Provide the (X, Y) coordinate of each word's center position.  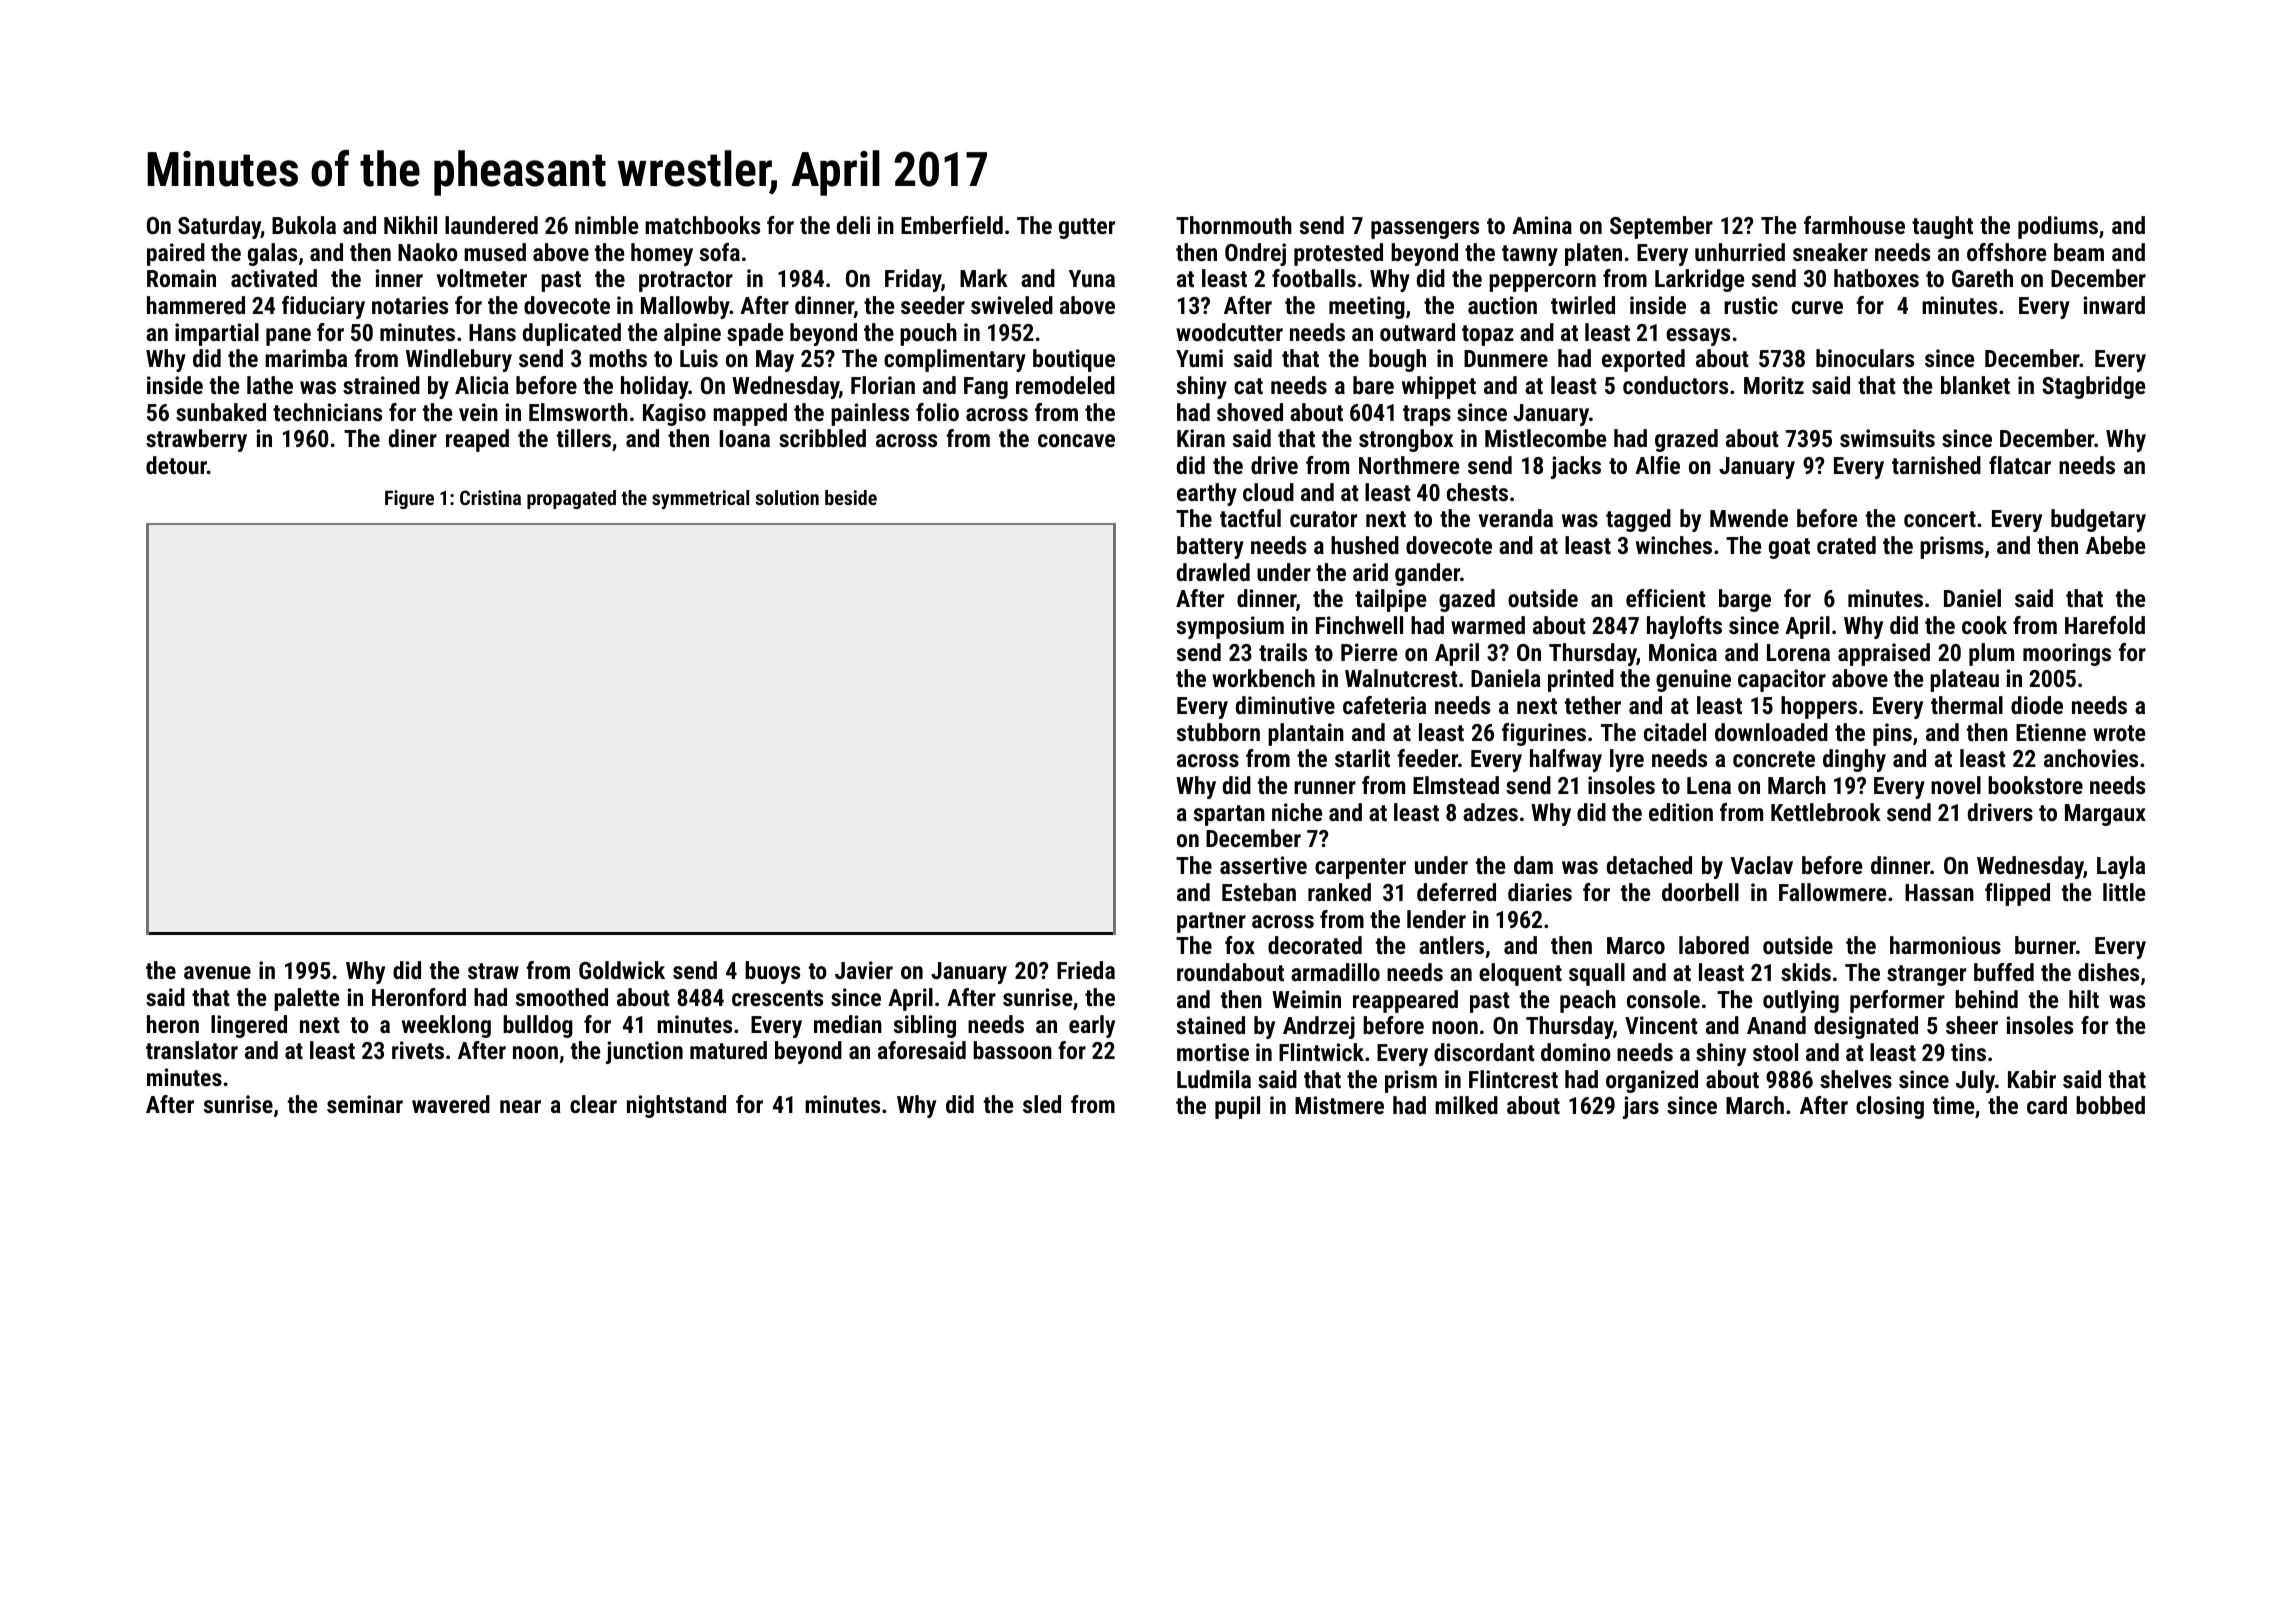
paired (176, 254)
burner (2045, 945)
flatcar (2020, 465)
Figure (409, 499)
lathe (270, 385)
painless (870, 414)
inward (2114, 305)
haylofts (1684, 627)
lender (1436, 919)
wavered (451, 1104)
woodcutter (1229, 332)
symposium (1230, 627)
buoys (772, 972)
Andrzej (1319, 1027)
